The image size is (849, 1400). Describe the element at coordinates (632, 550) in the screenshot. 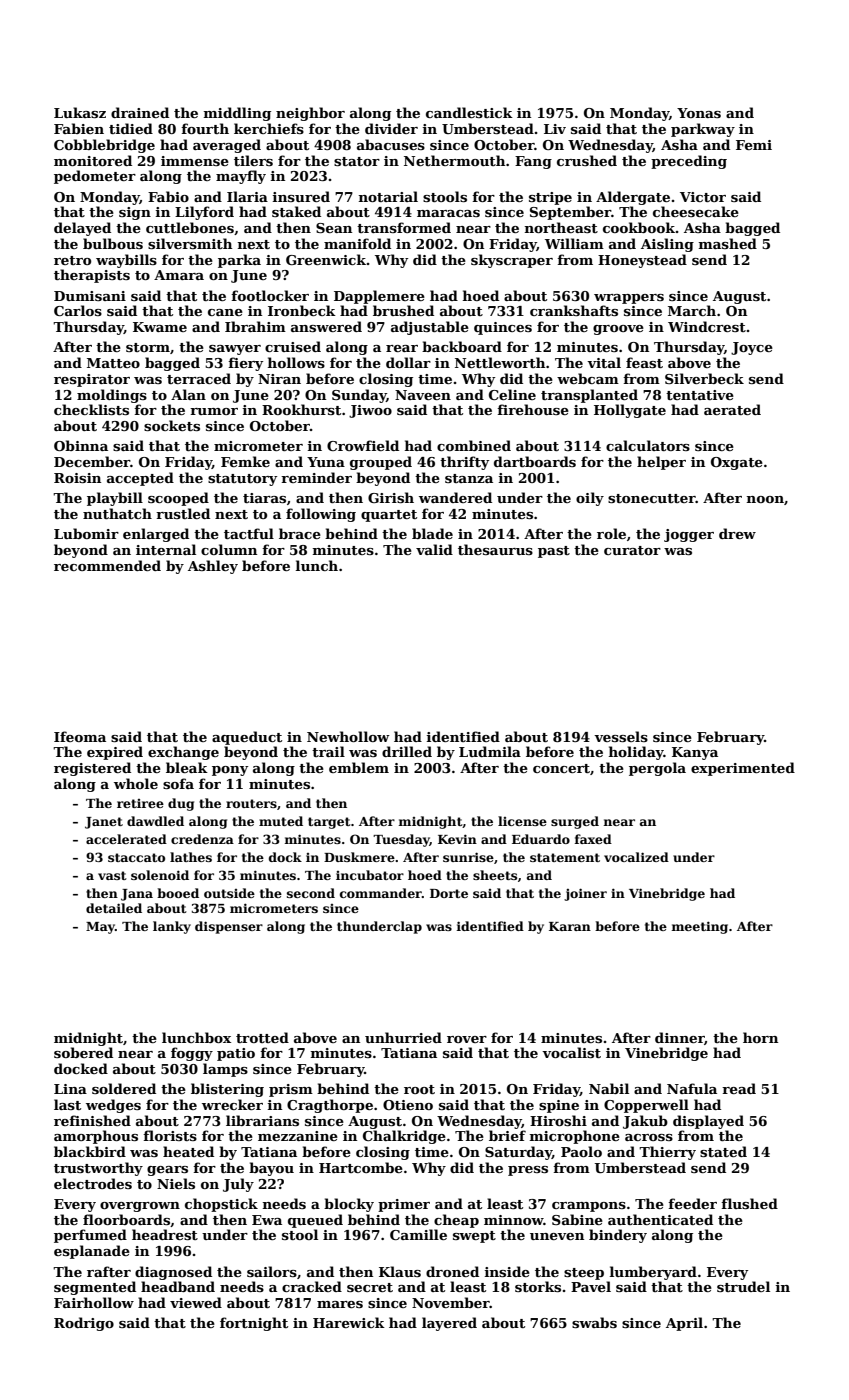

I see `curator` at that location.
